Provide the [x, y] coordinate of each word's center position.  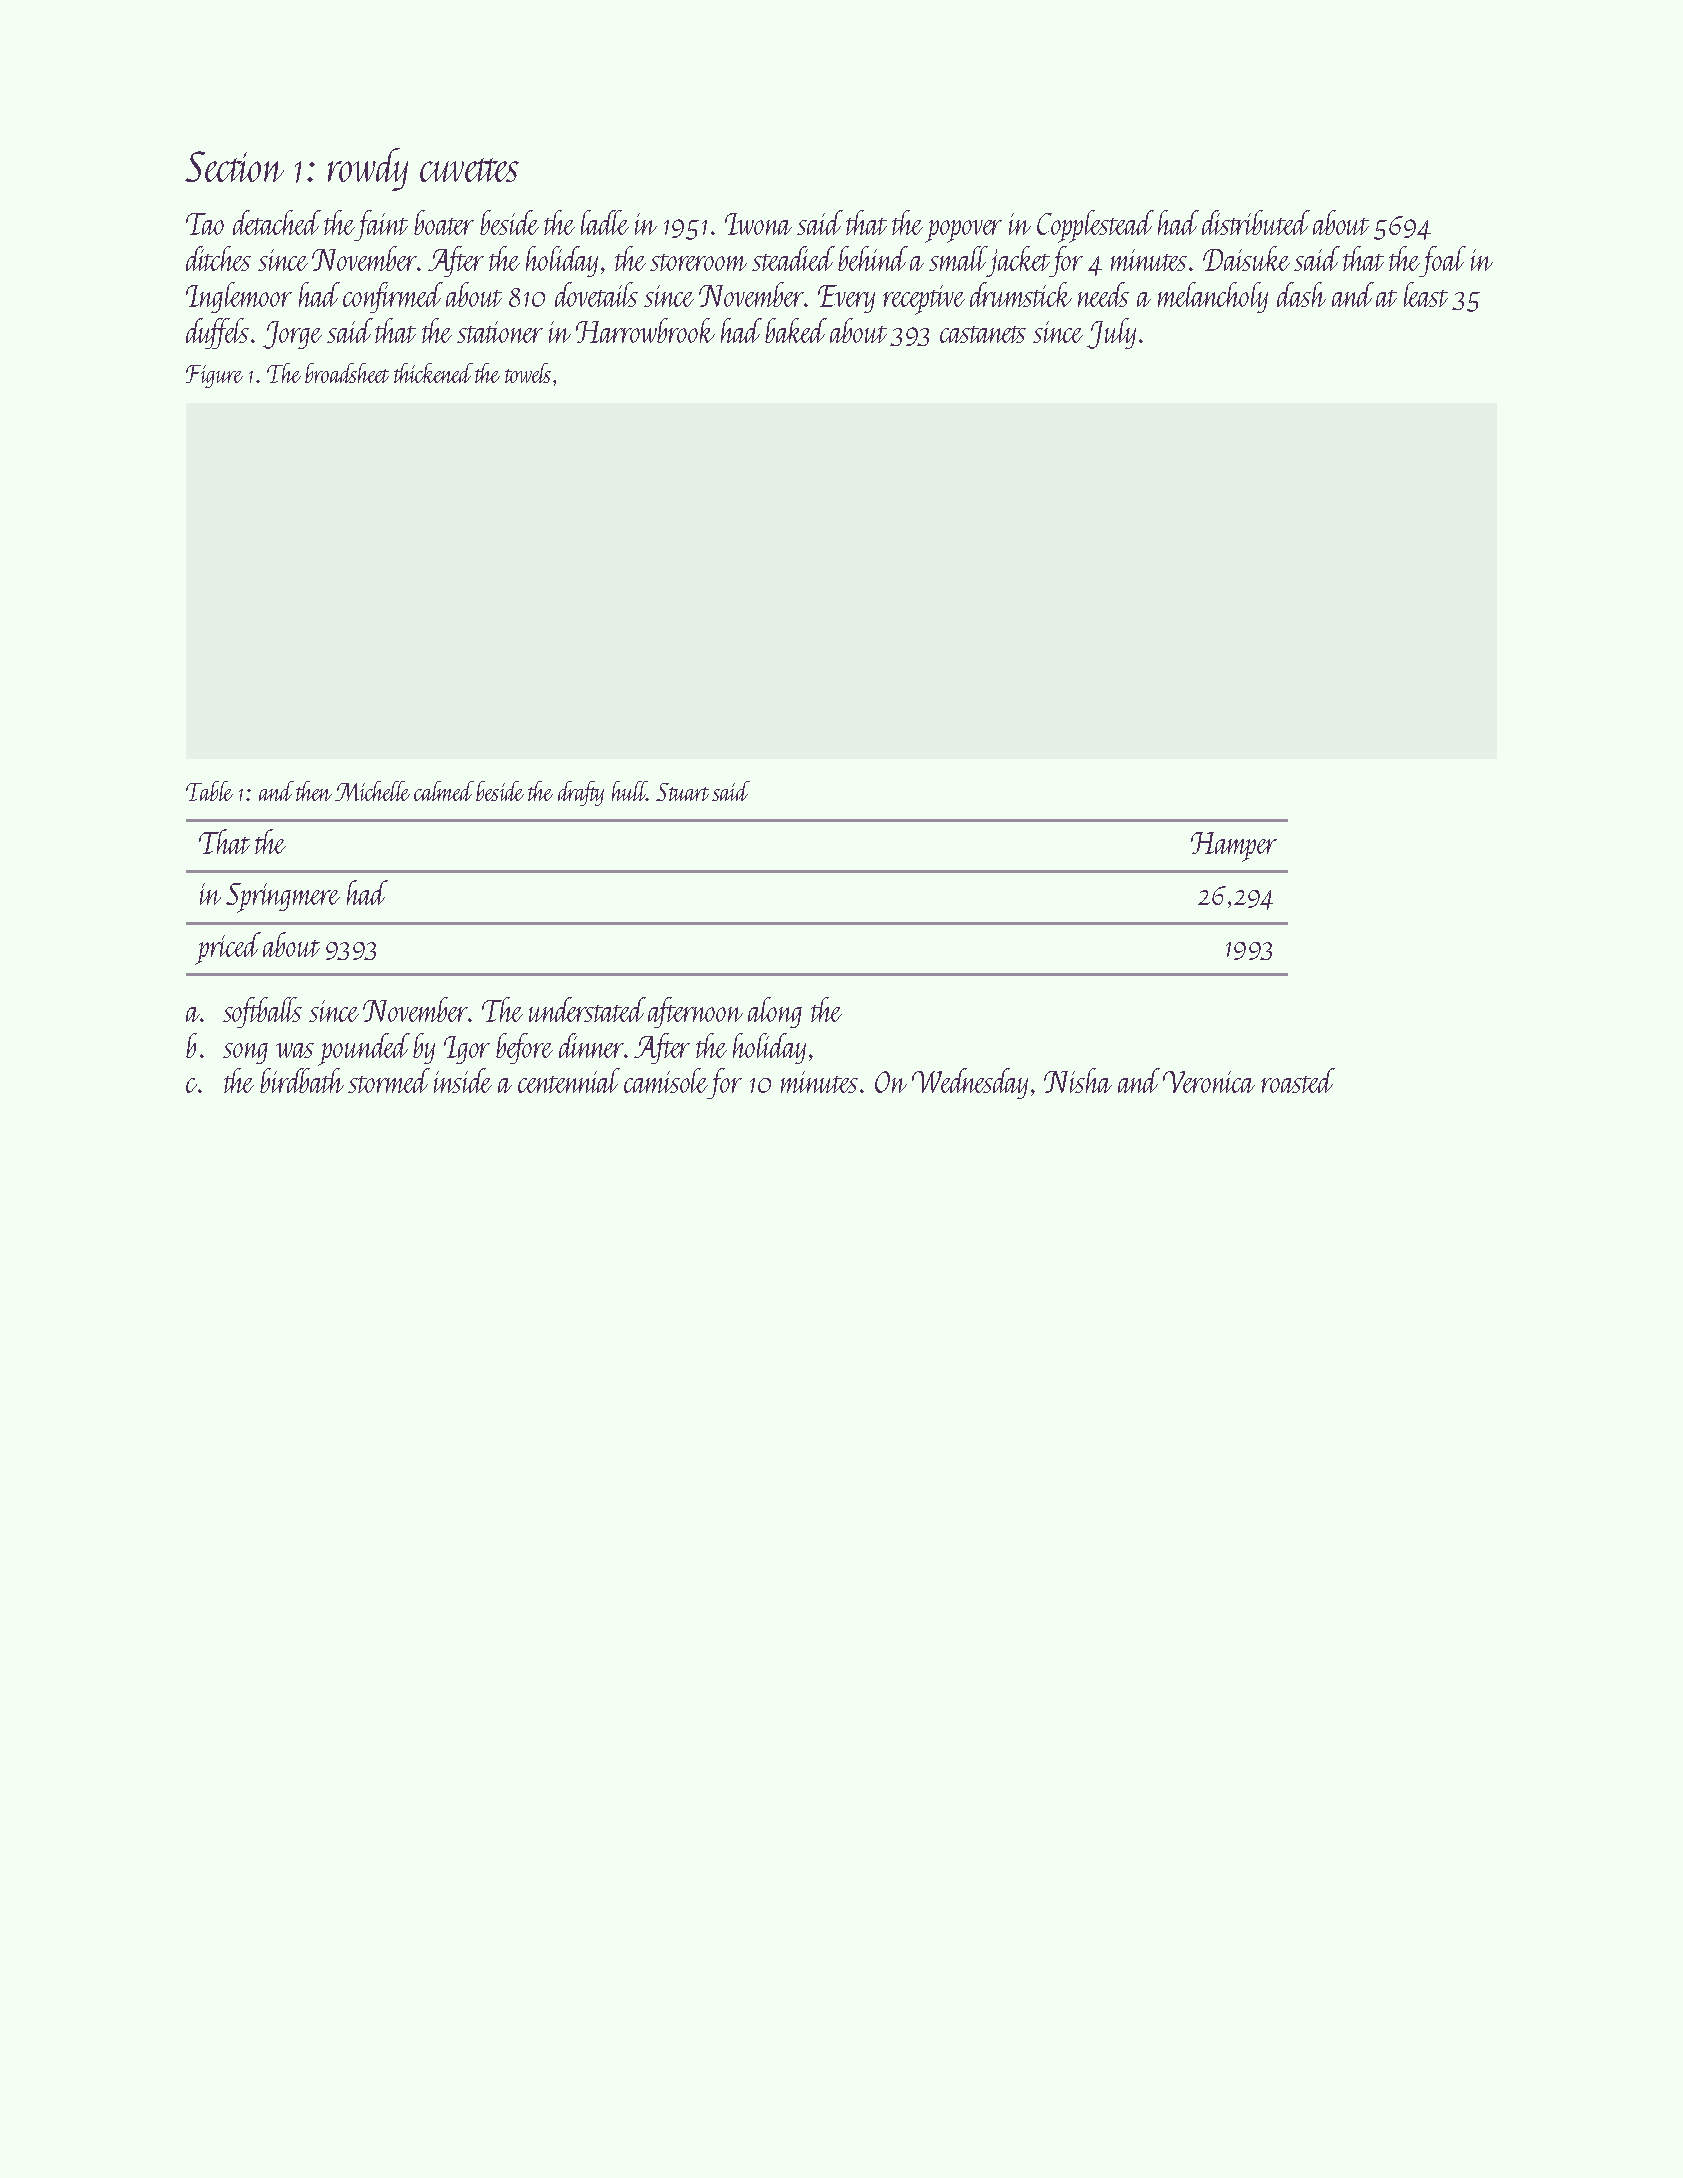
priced [228, 948]
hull [629, 791]
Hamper [1234, 847]
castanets [983, 334]
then [314, 791]
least [1426, 294]
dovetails [596, 294]
